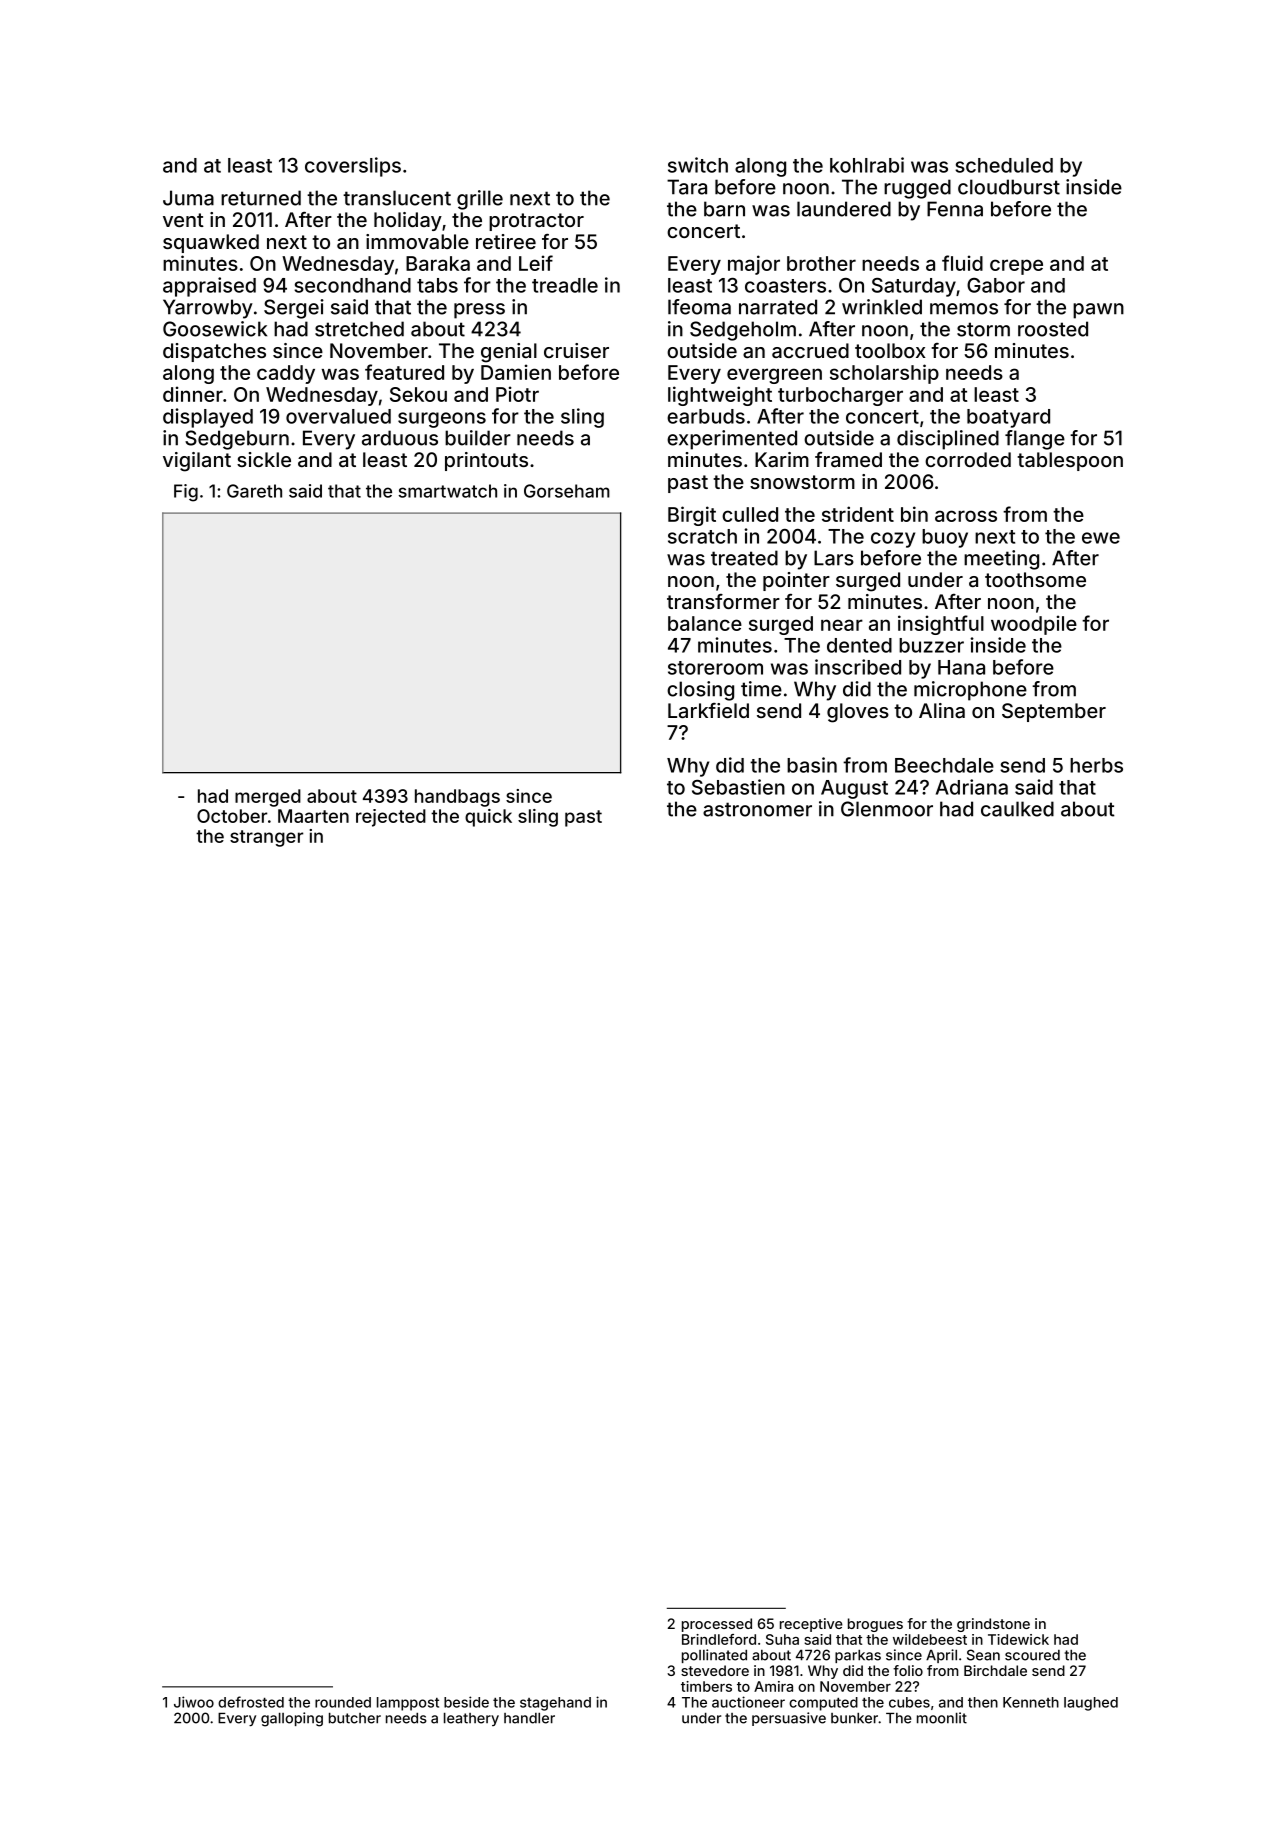 This document has width=1288, height=1822. Describe the element at coordinates (576, 350) in the document. I see `cruiser` at that location.
